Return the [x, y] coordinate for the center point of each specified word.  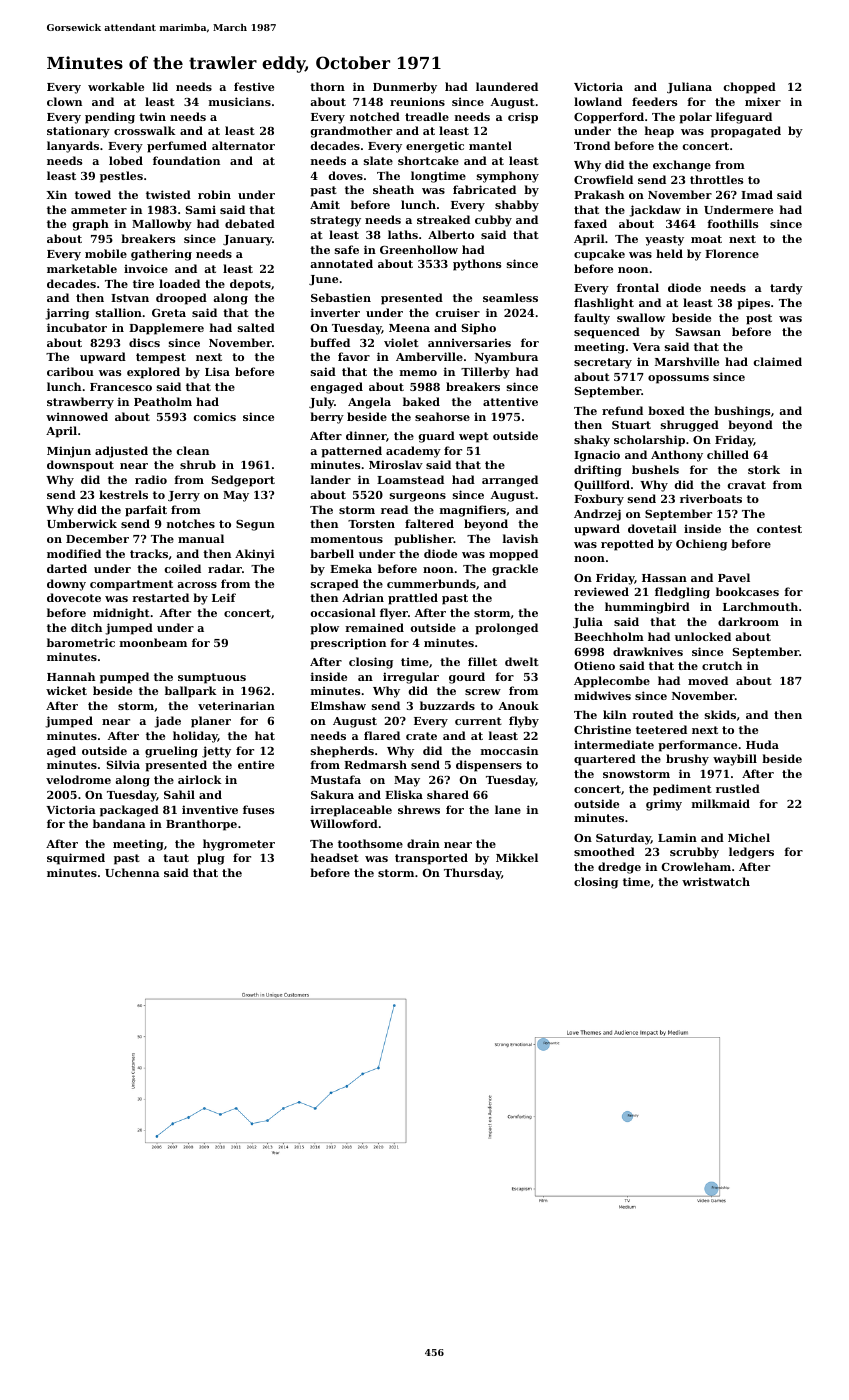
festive [254, 86]
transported [431, 859]
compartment [131, 585]
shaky [592, 441]
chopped [750, 88]
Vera [646, 347]
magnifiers [473, 511]
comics [215, 416]
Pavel [734, 577]
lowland [598, 101]
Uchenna [132, 872]
